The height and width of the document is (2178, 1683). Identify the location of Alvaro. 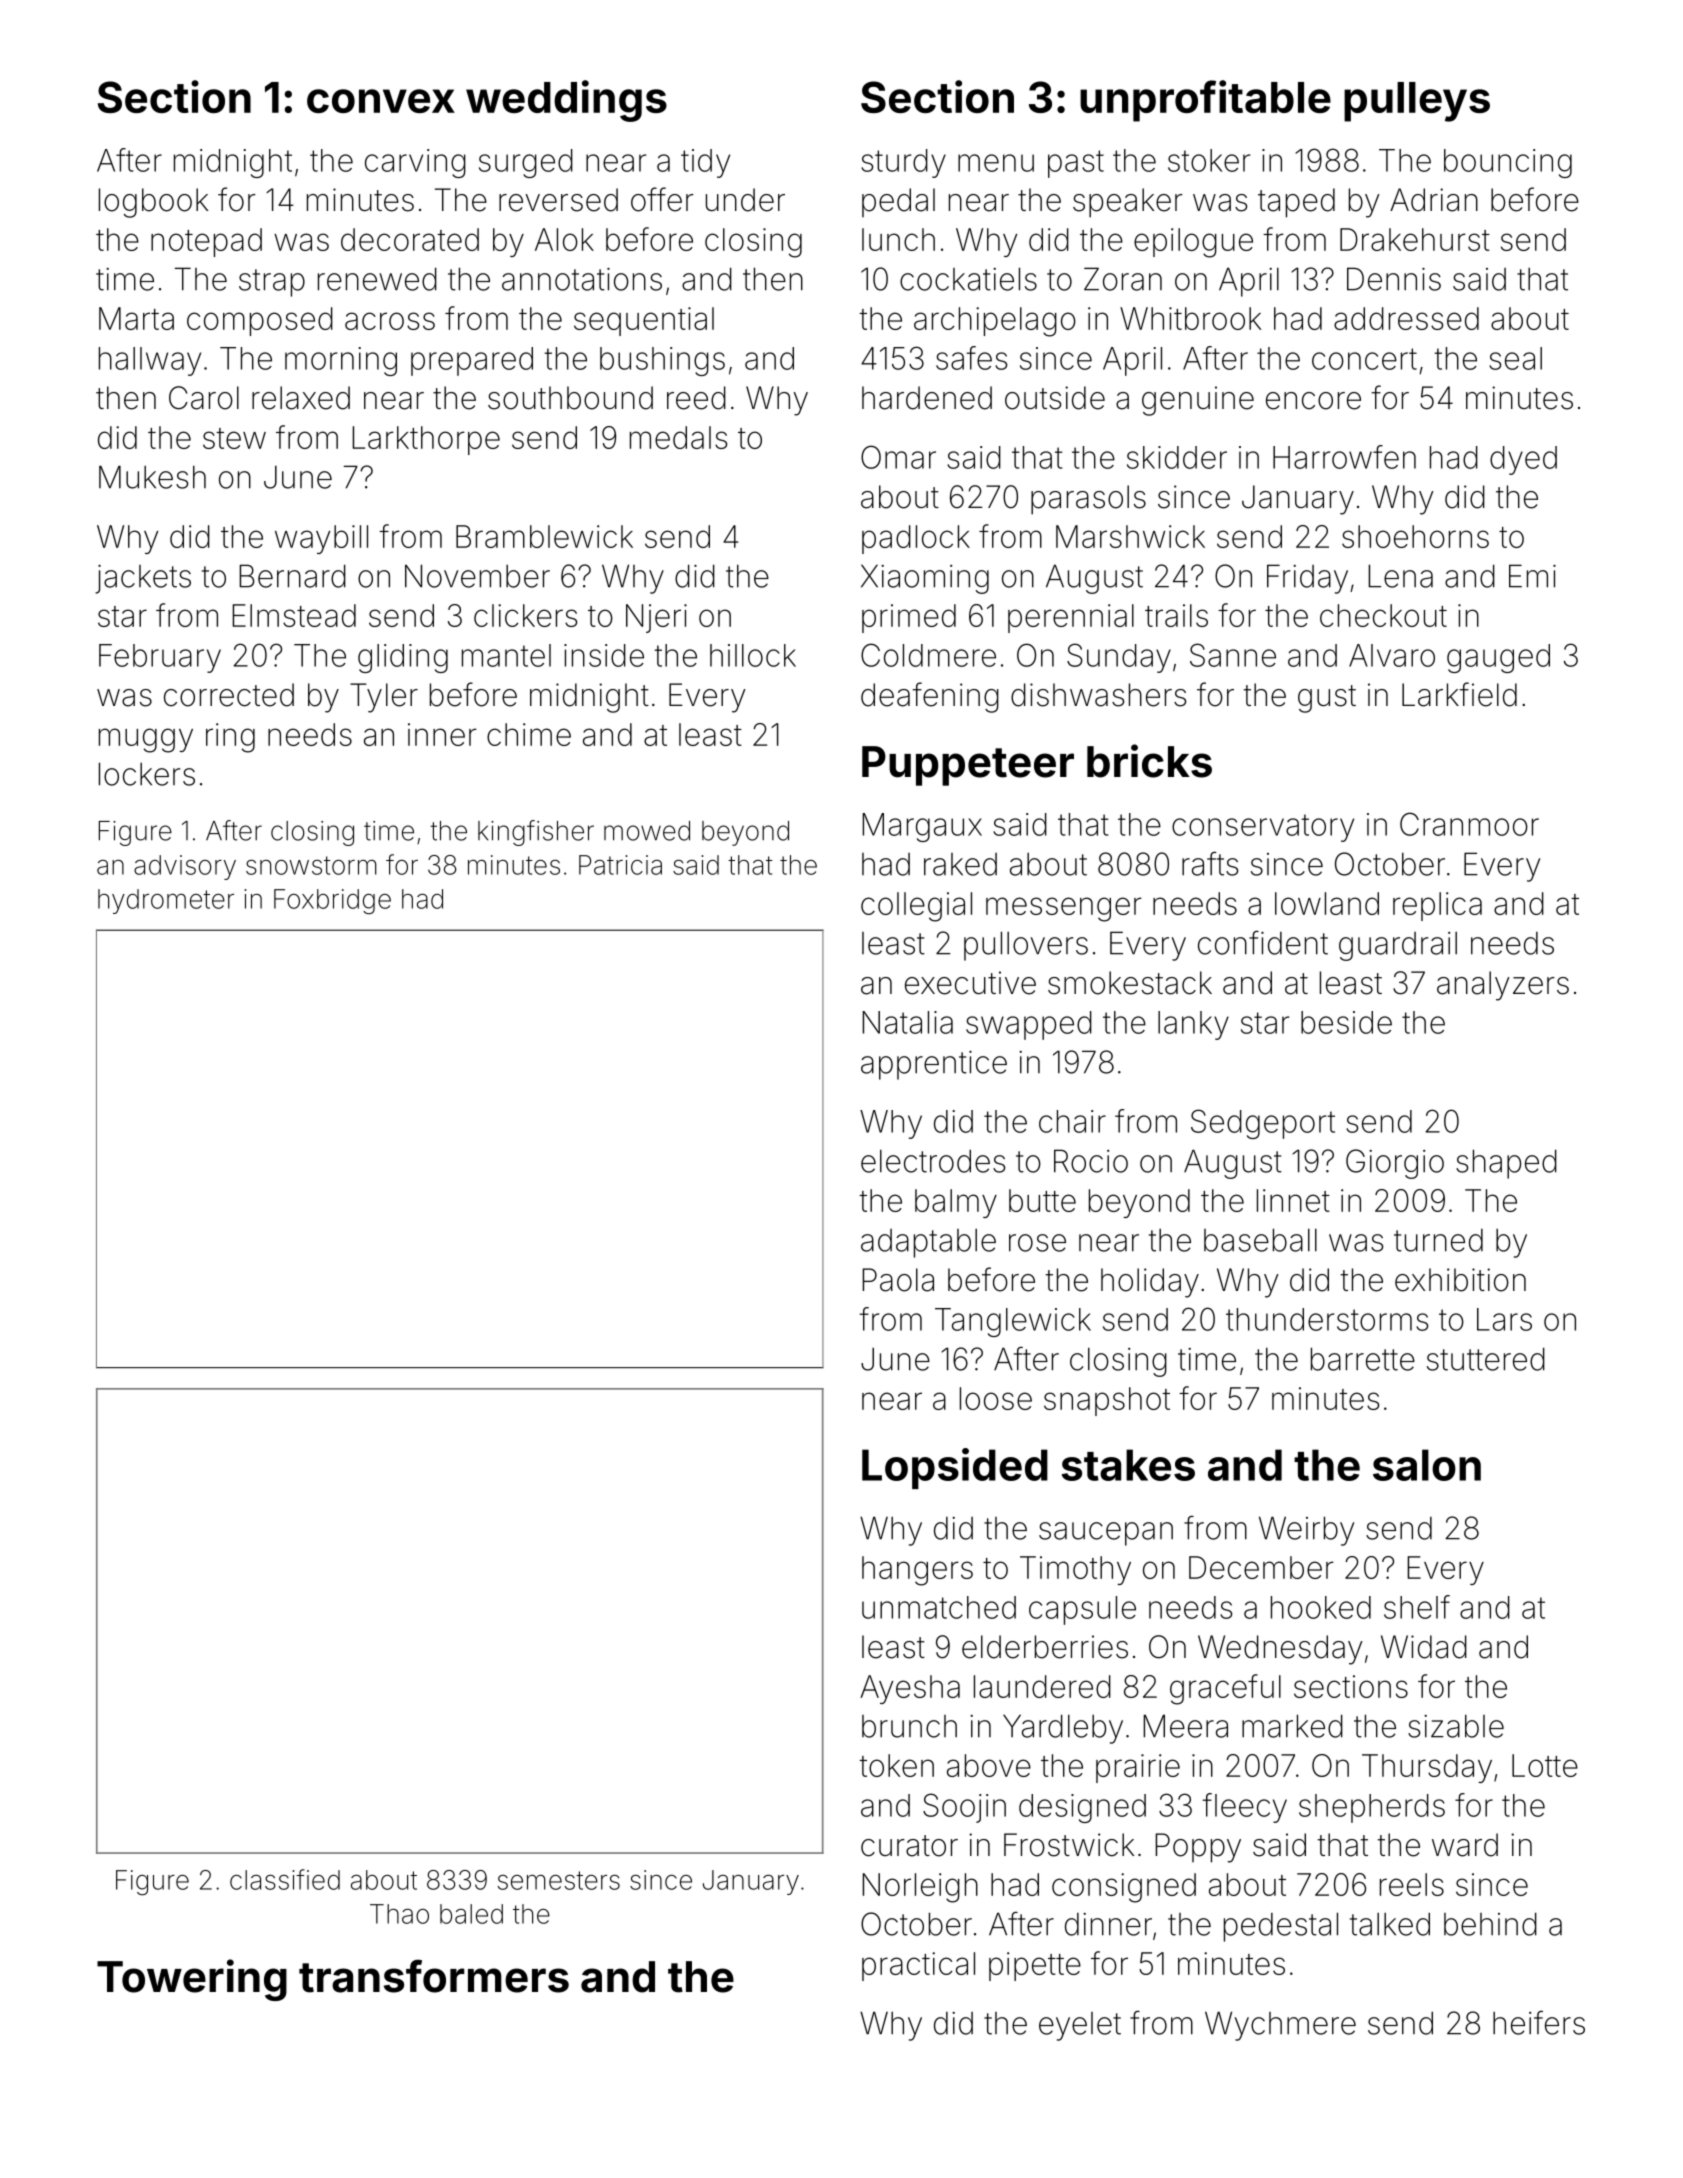
(1392, 655).
